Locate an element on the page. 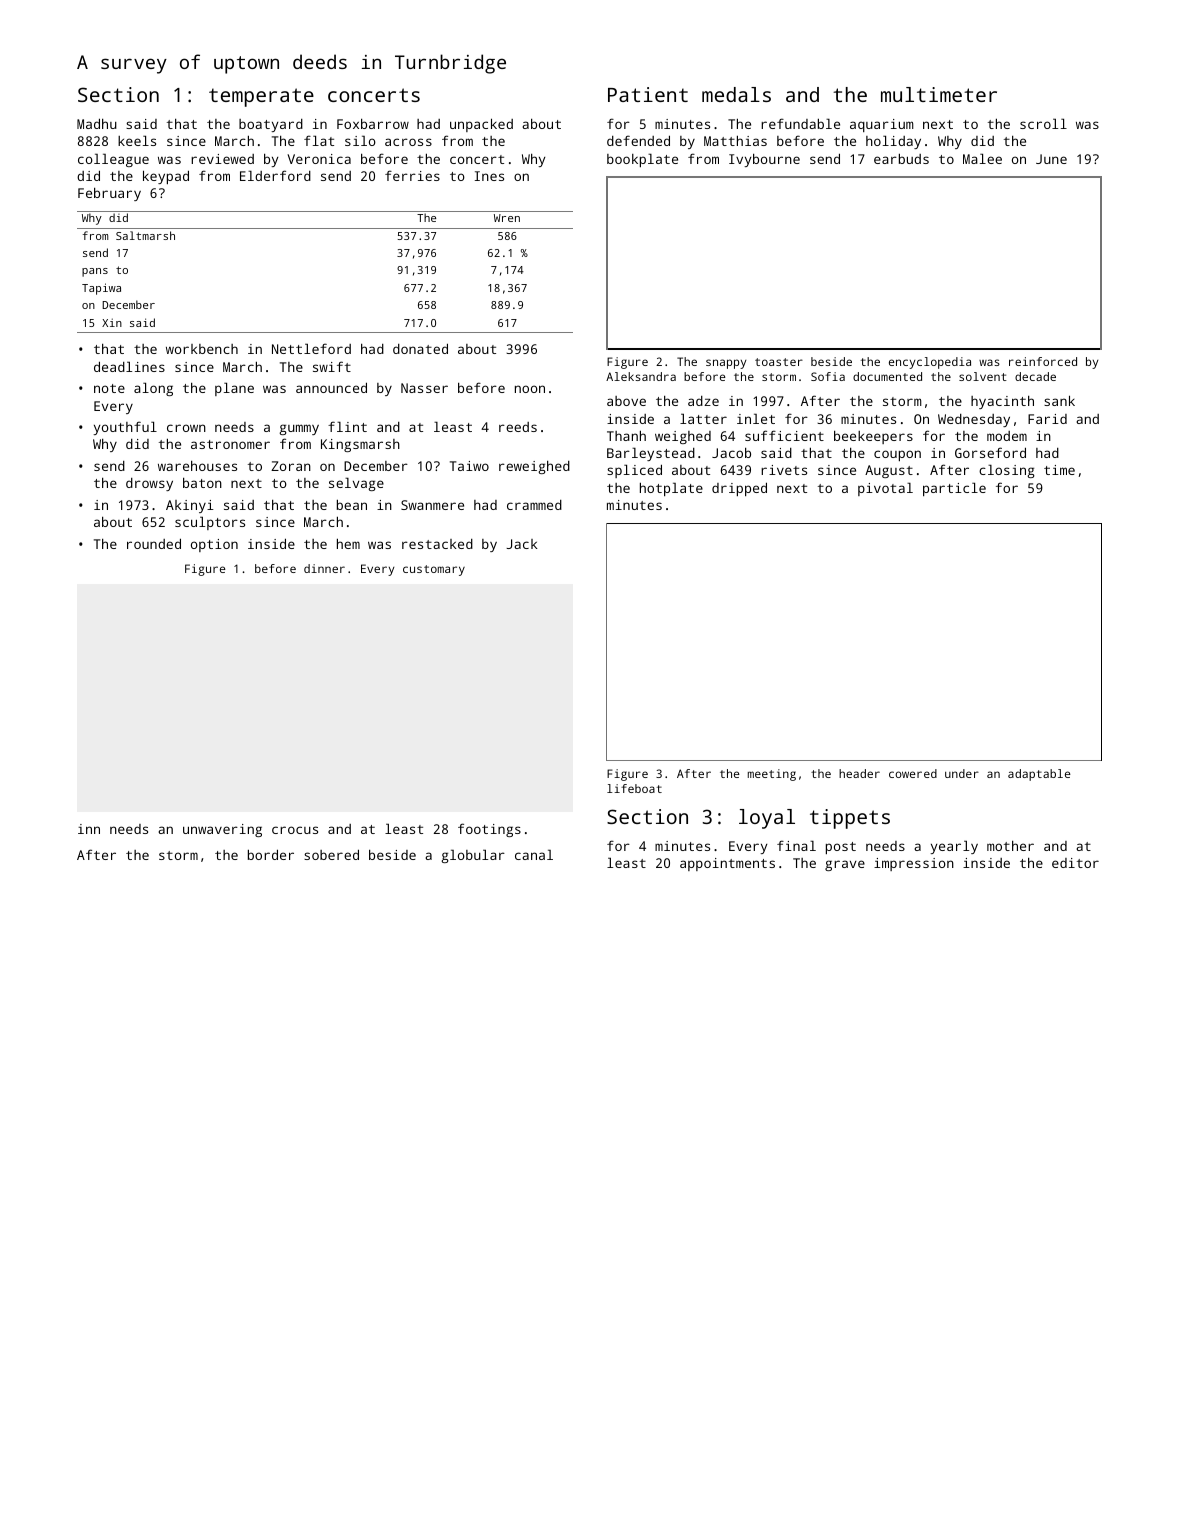 The image size is (1179, 1526). crown is located at coordinates (186, 428).
